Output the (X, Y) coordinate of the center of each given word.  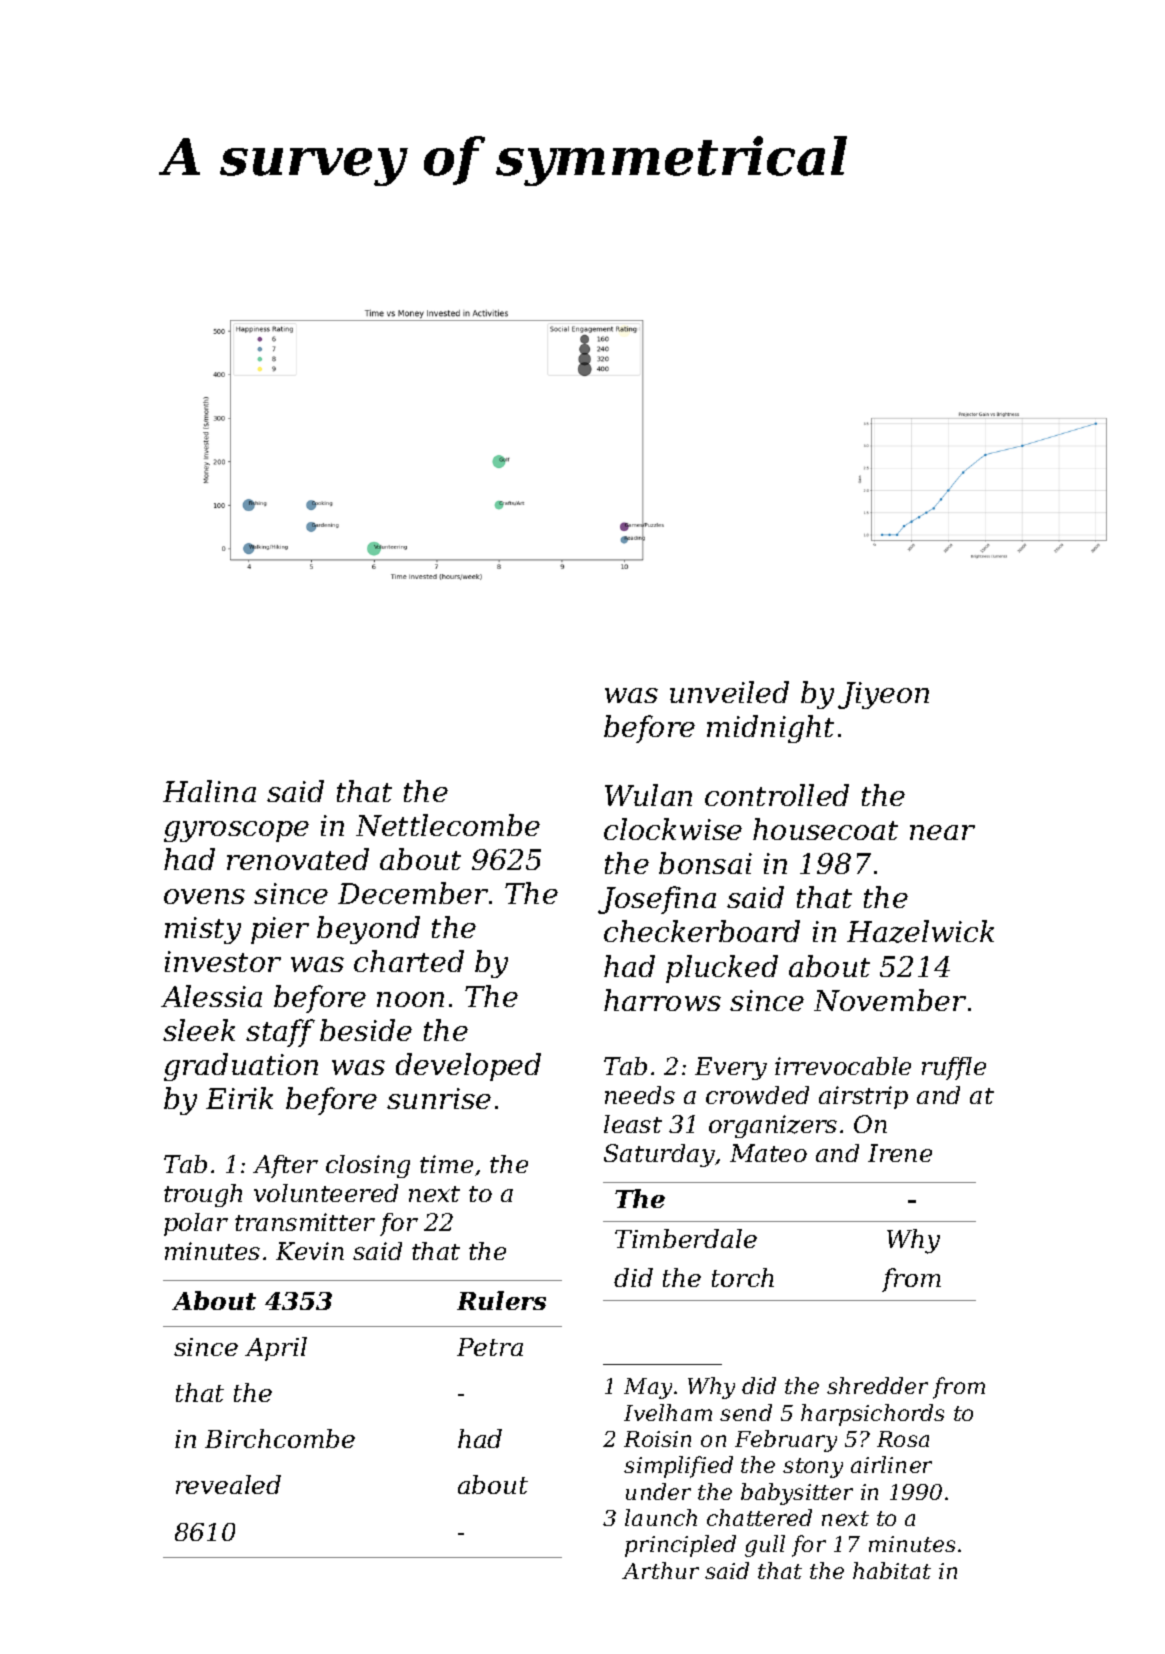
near (942, 832)
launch (661, 1517)
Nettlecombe (448, 825)
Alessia (211, 996)
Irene (900, 1153)
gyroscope (236, 831)
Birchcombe (280, 1438)
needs (640, 1095)
